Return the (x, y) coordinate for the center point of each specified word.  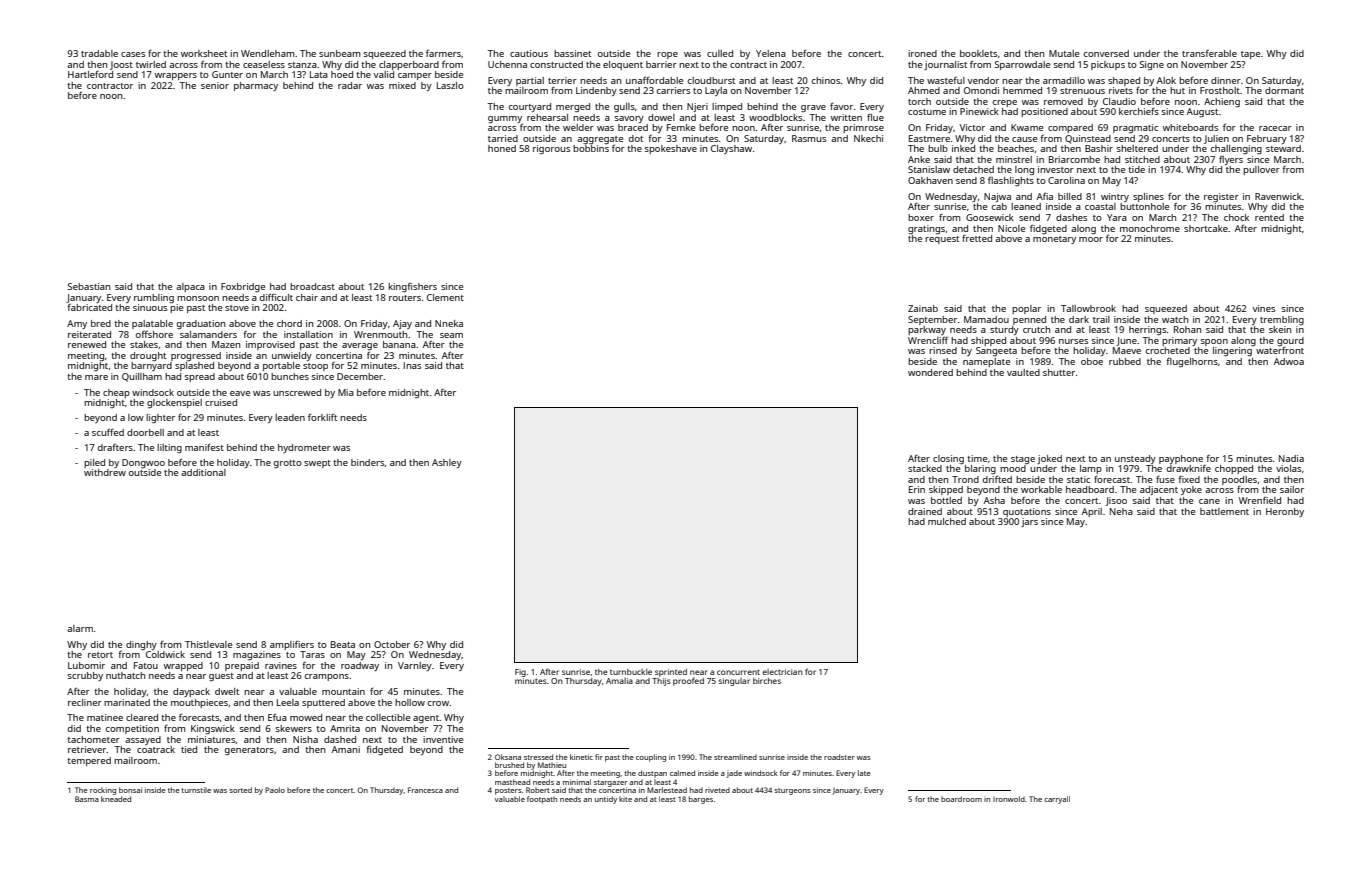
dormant (1284, 90)
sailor (1292, 489)
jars (1029, 522)
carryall (1057, 800)
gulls (624, 107)
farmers (443, 53)
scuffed (108, 432)
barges (701, 800)
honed (502, 148)
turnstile (196, 790)
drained (925, 511)
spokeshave (671, 149)
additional (203, 472)
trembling (1282, 320)
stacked (925, 468)
